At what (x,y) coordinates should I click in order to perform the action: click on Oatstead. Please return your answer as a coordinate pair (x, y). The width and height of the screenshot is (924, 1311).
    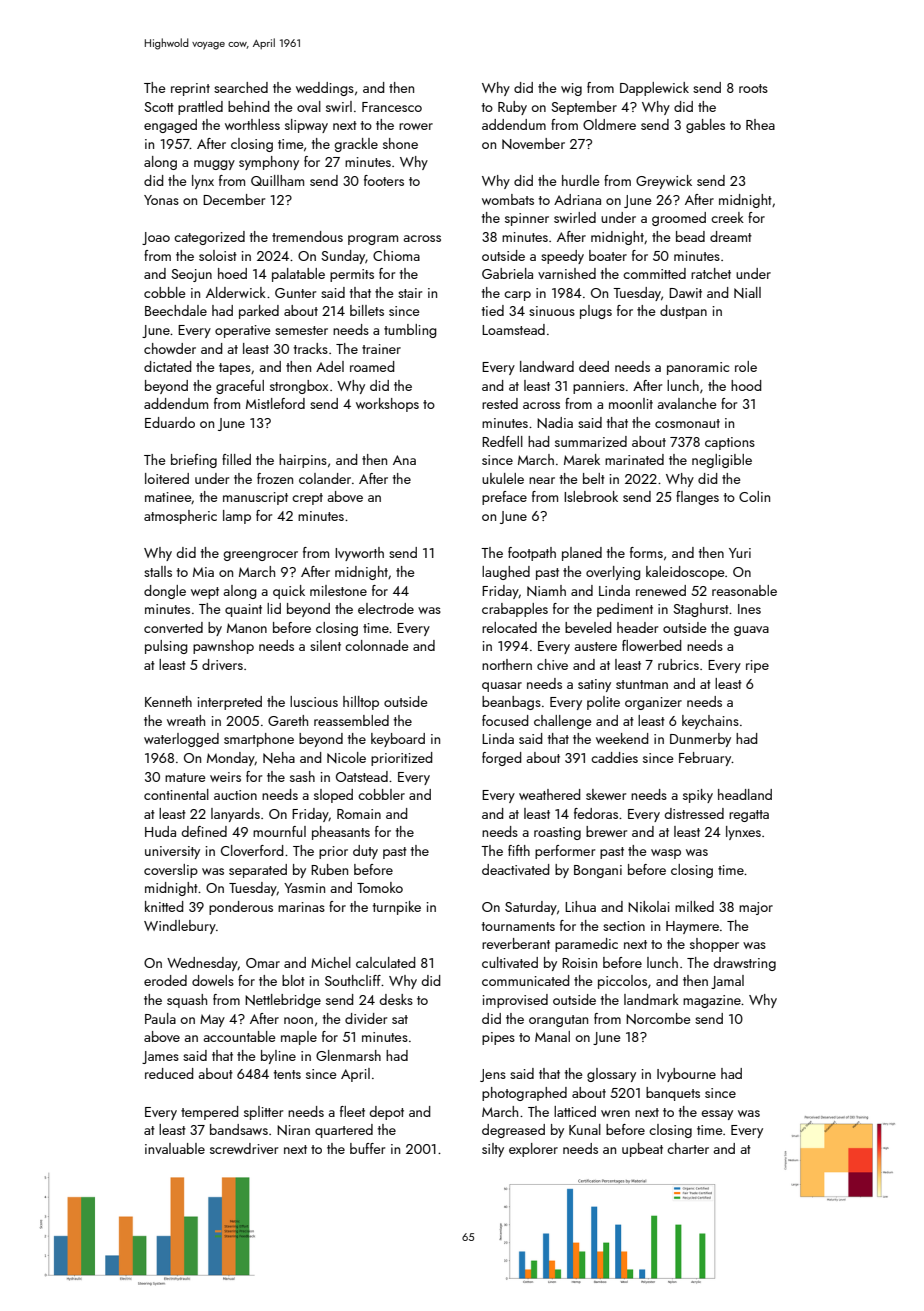
    Looking at the image, I should click on (362, 776).
